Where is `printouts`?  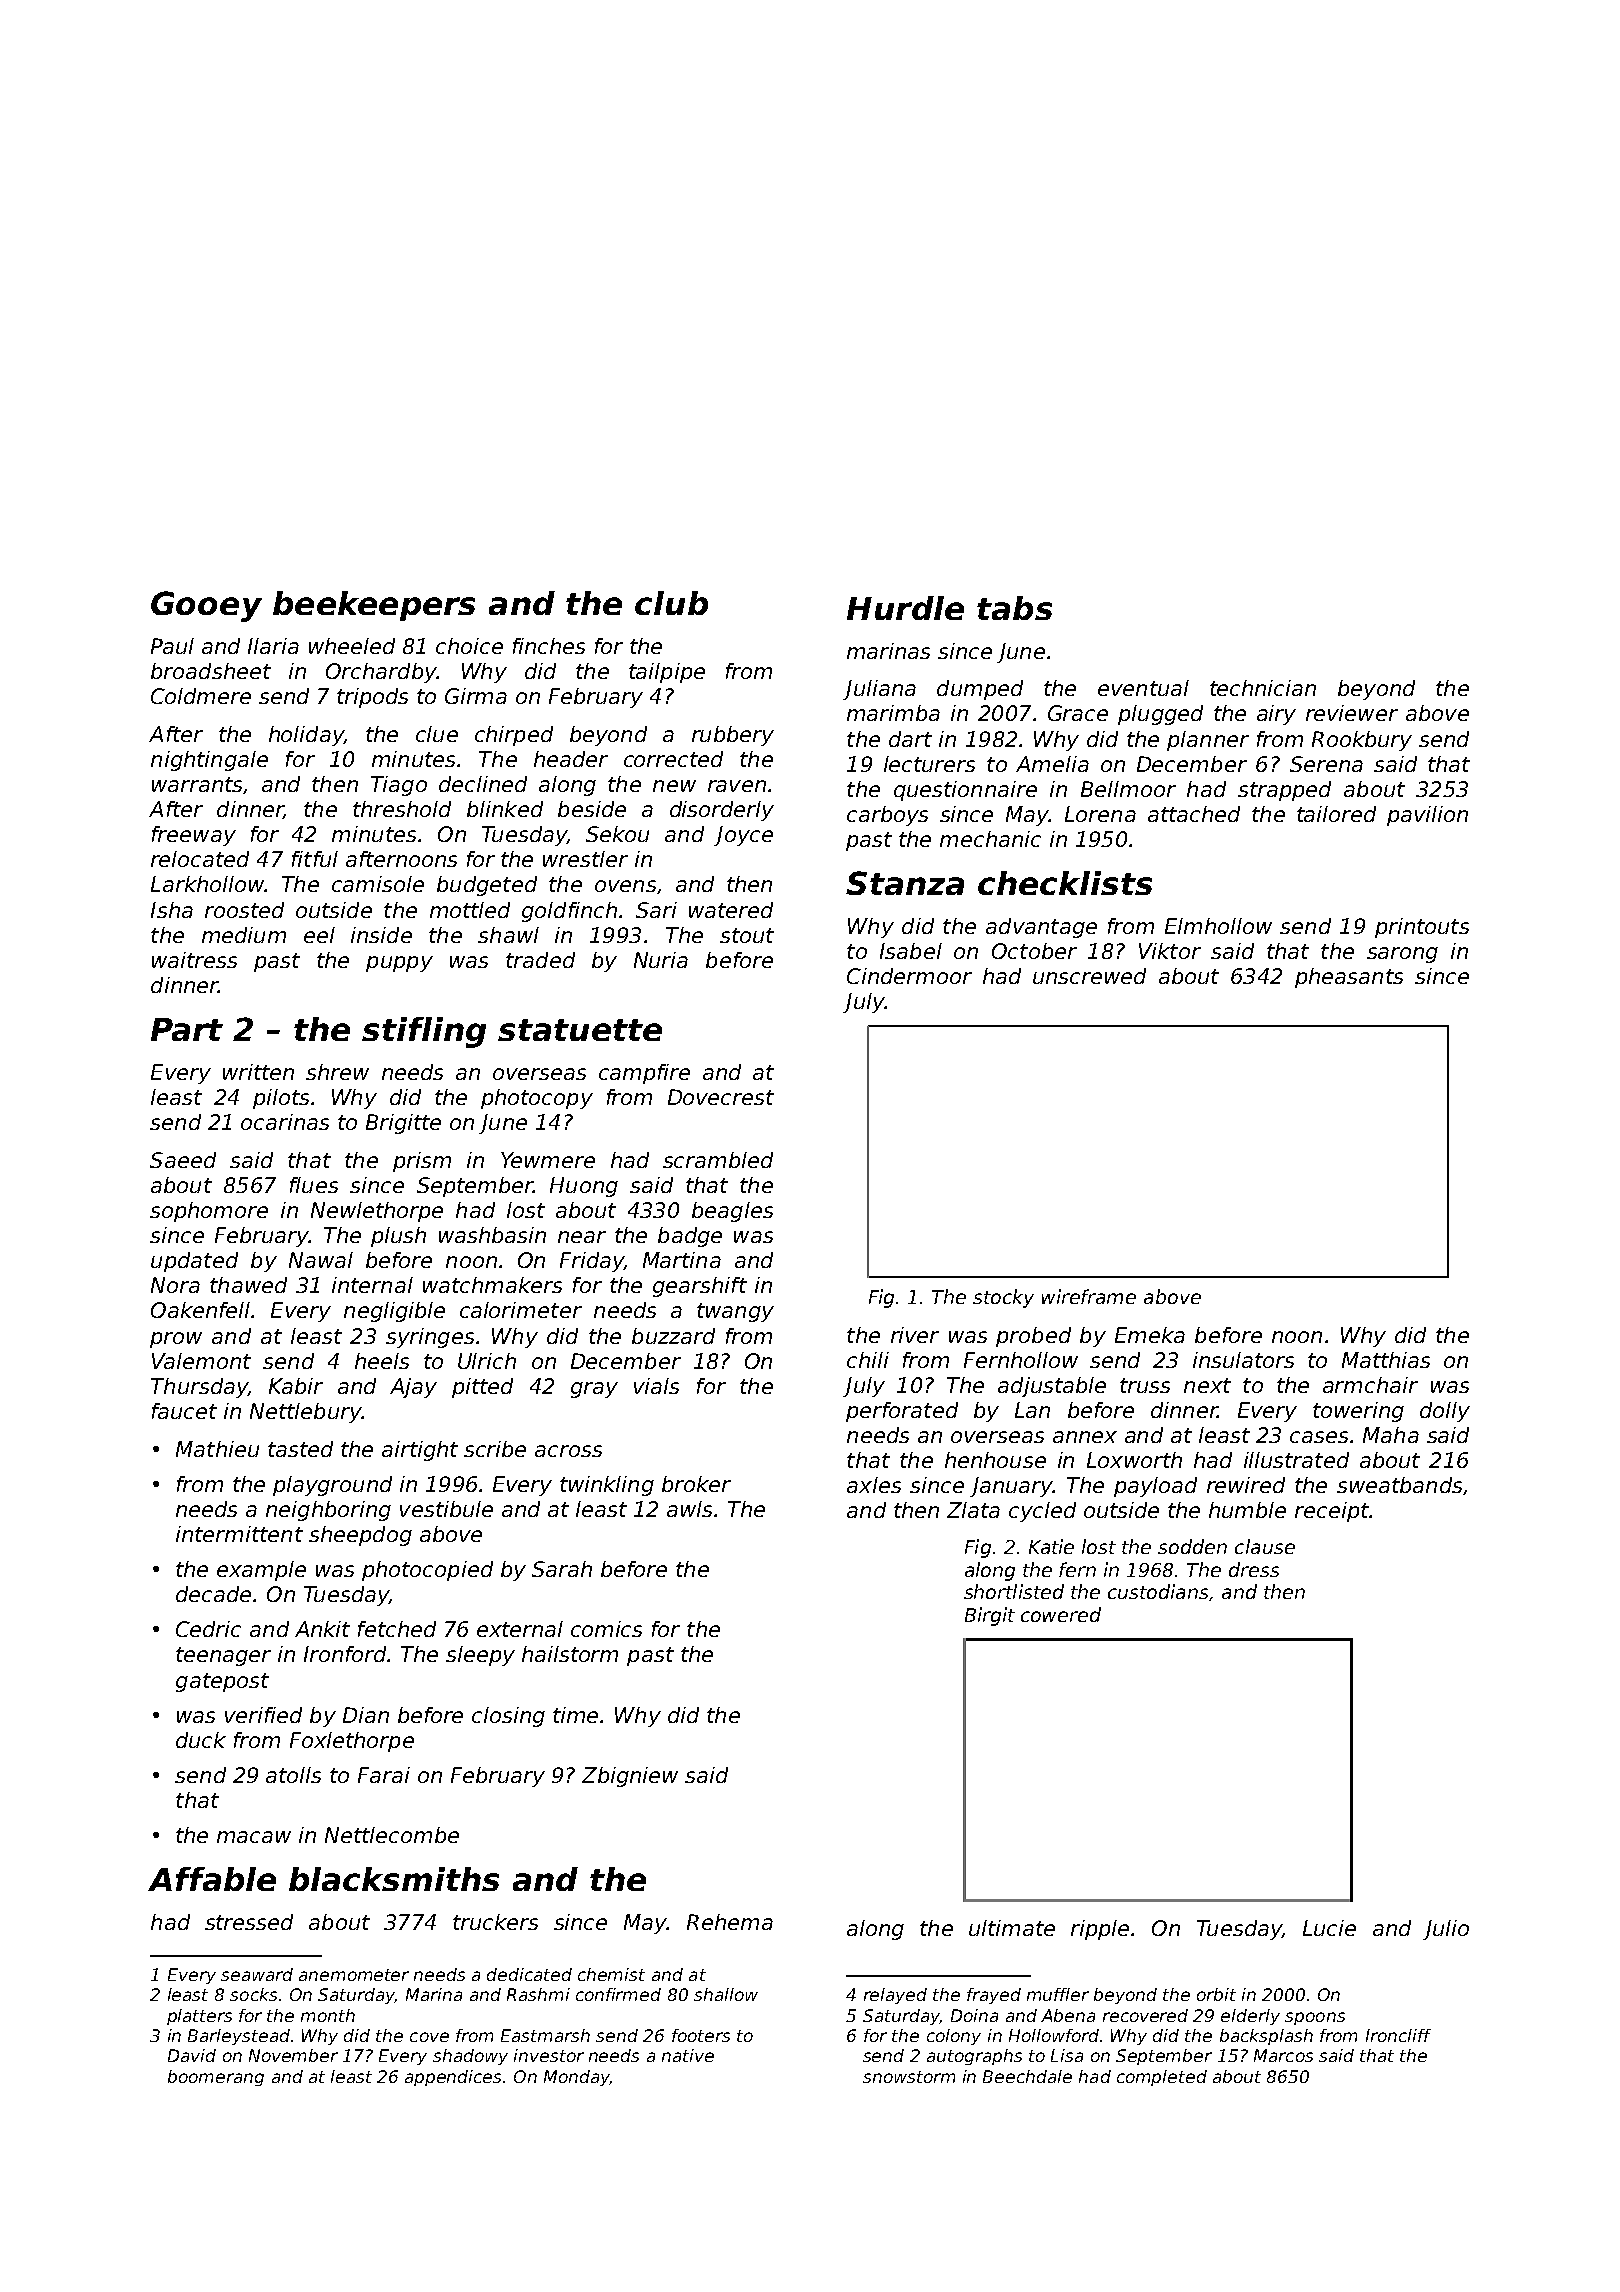
printouts is located at coordinates (1422, 928).
